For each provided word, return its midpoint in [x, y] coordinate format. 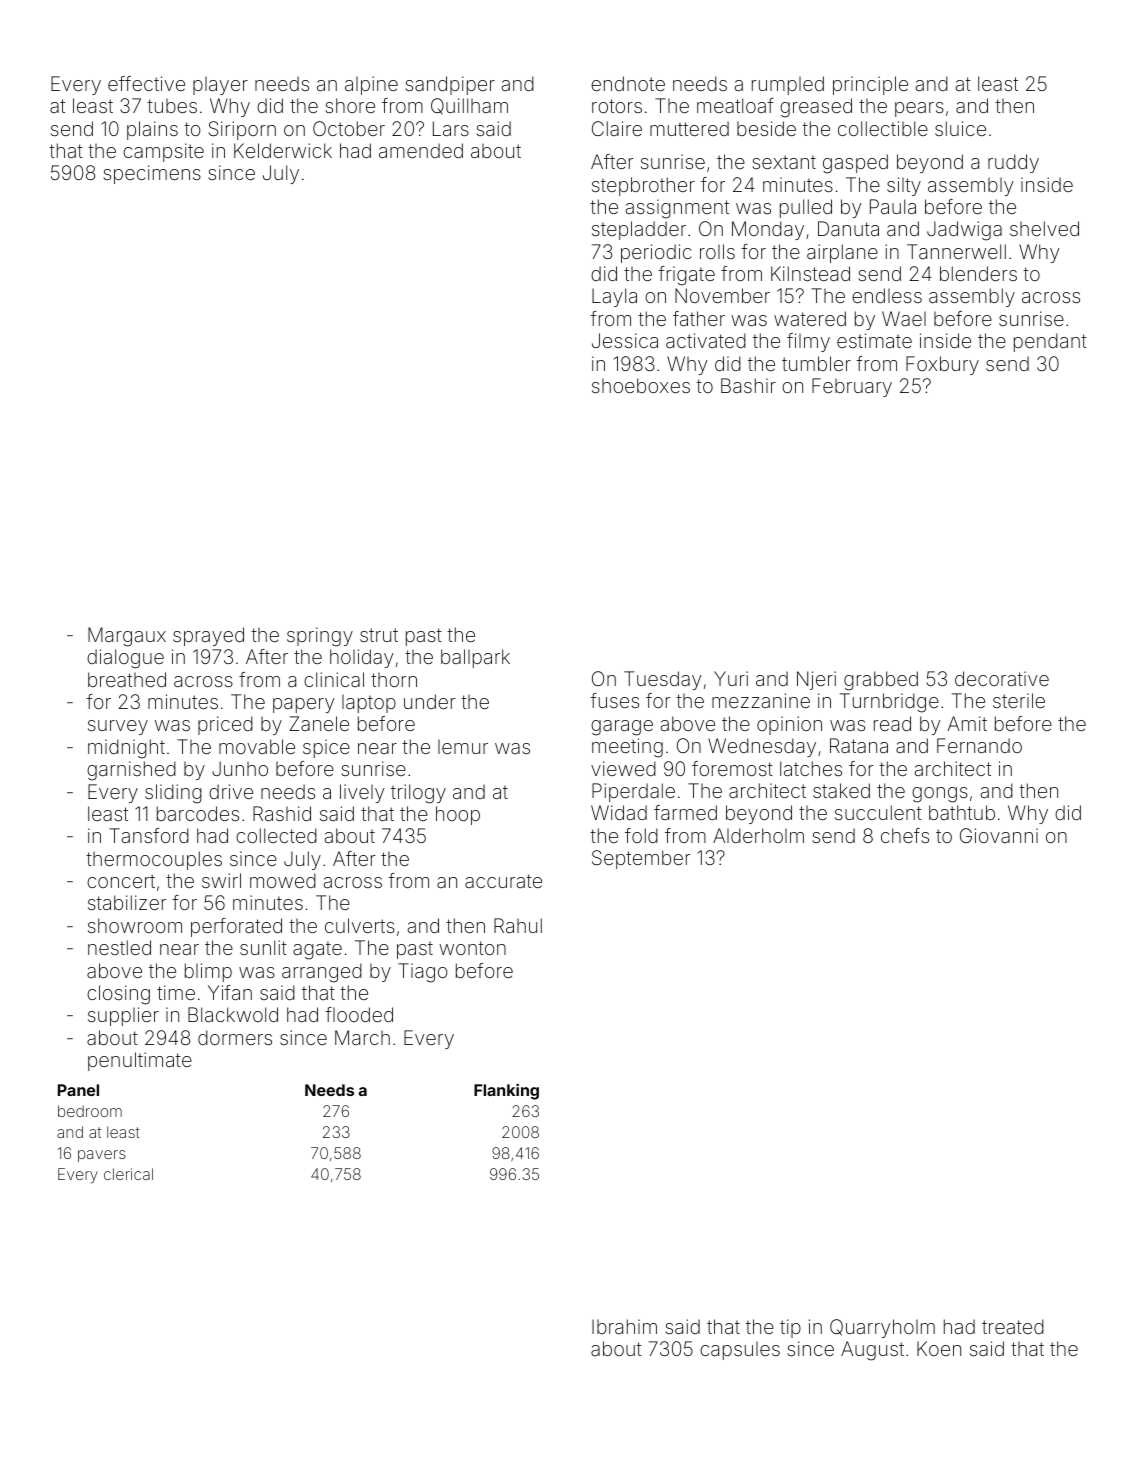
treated [1013, 1326]
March [362, 1037]
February [852, 387]
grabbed [881, 681]
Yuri [731, 678]
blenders [978, 273]
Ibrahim [624, 1326]
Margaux [127, 637]
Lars [451, 128]
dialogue [125, 659]
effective [146, 83]
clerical [128, 1174]
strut [379, 635]
